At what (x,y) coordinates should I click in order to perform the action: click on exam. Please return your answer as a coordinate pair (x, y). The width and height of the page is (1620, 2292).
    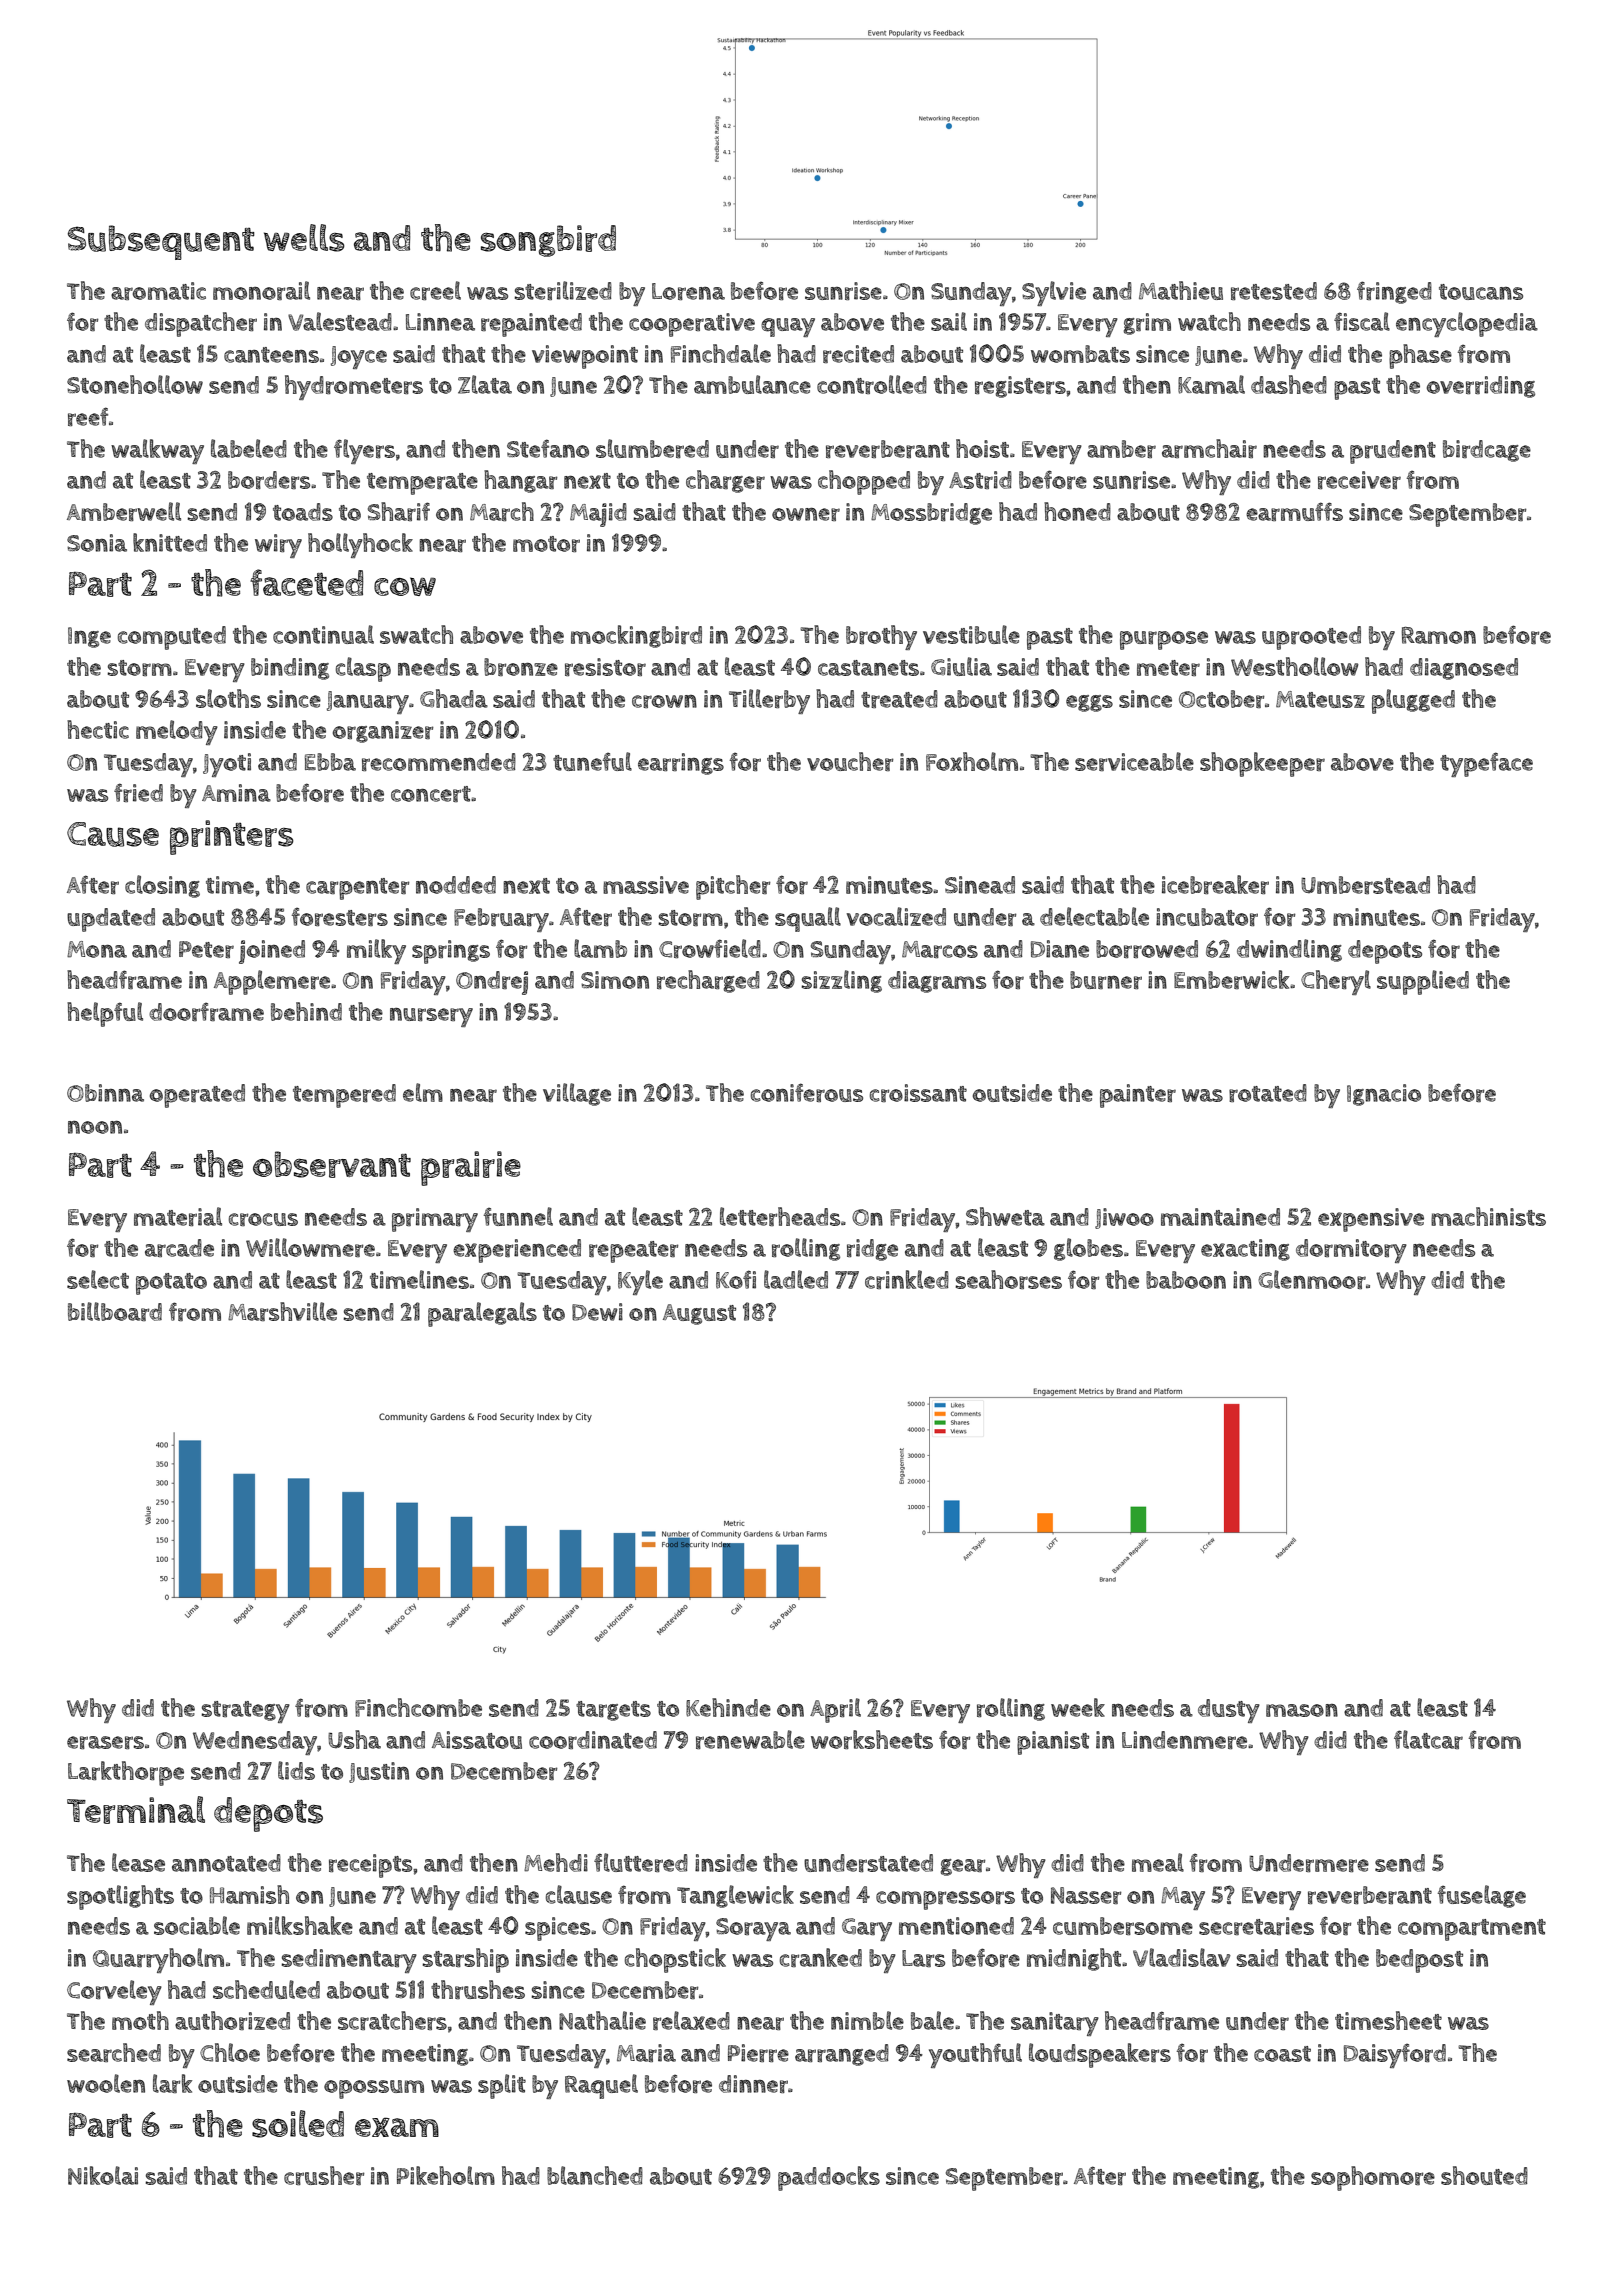
    Looking at the image, I should click on (397, 2127).
